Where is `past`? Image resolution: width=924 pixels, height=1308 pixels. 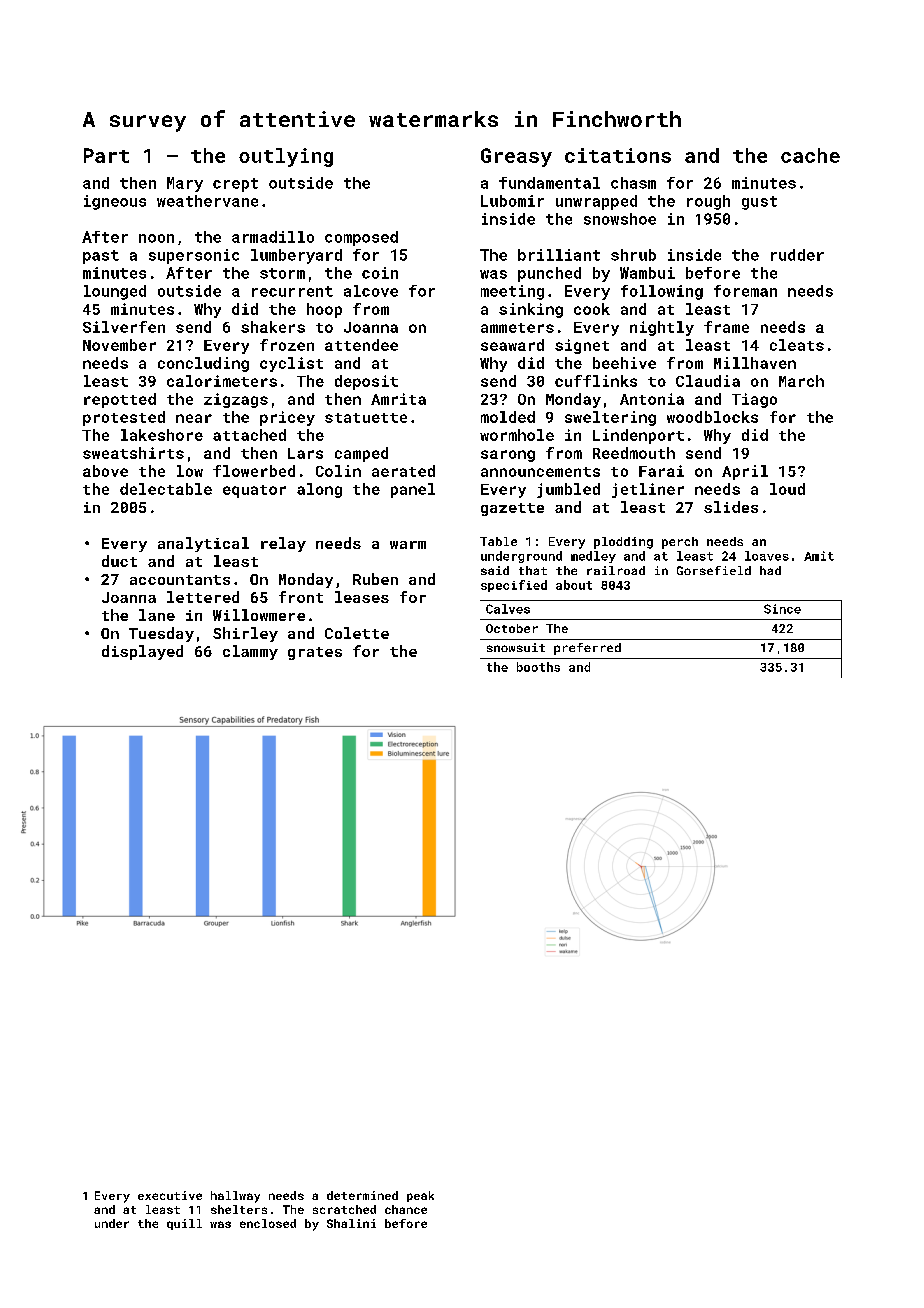 past is located at coordinates (101, 257).
